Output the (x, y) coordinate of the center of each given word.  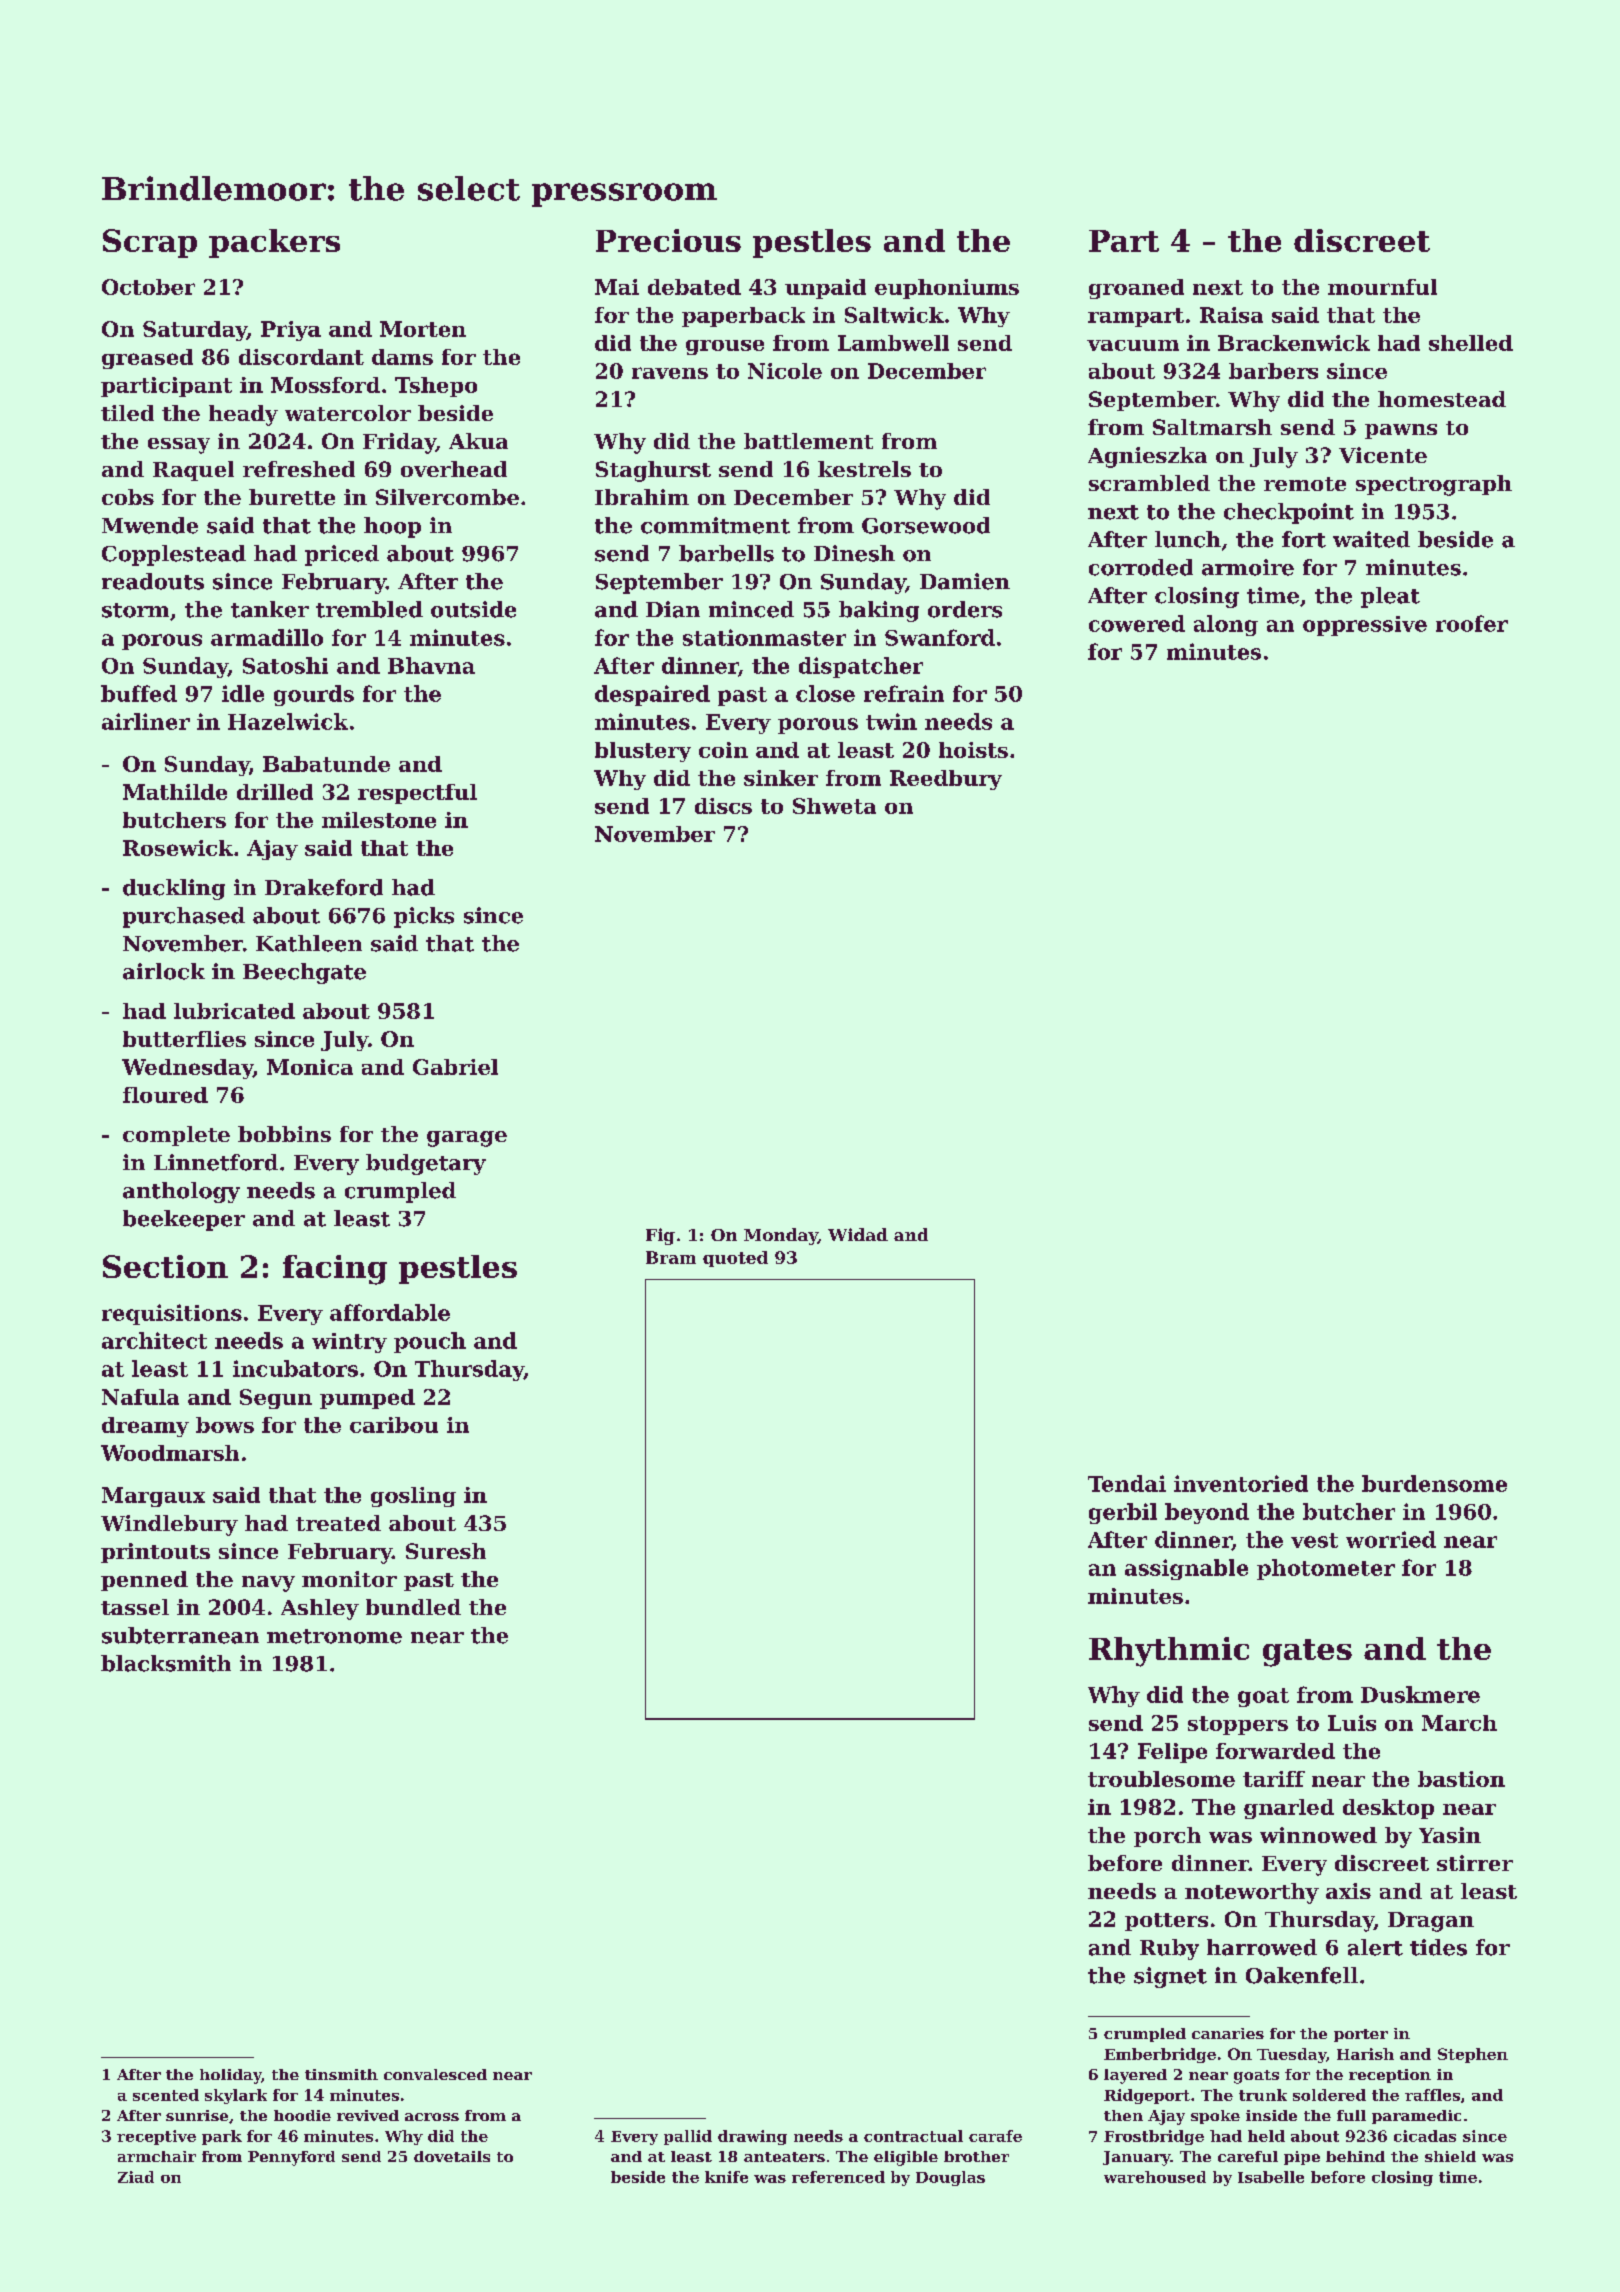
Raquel (193, 471)
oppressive (1365, 626)
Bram (671, 1257)
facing (335, 1270)
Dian (673, 609)
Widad (858, 1234)
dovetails (452, 2156)
